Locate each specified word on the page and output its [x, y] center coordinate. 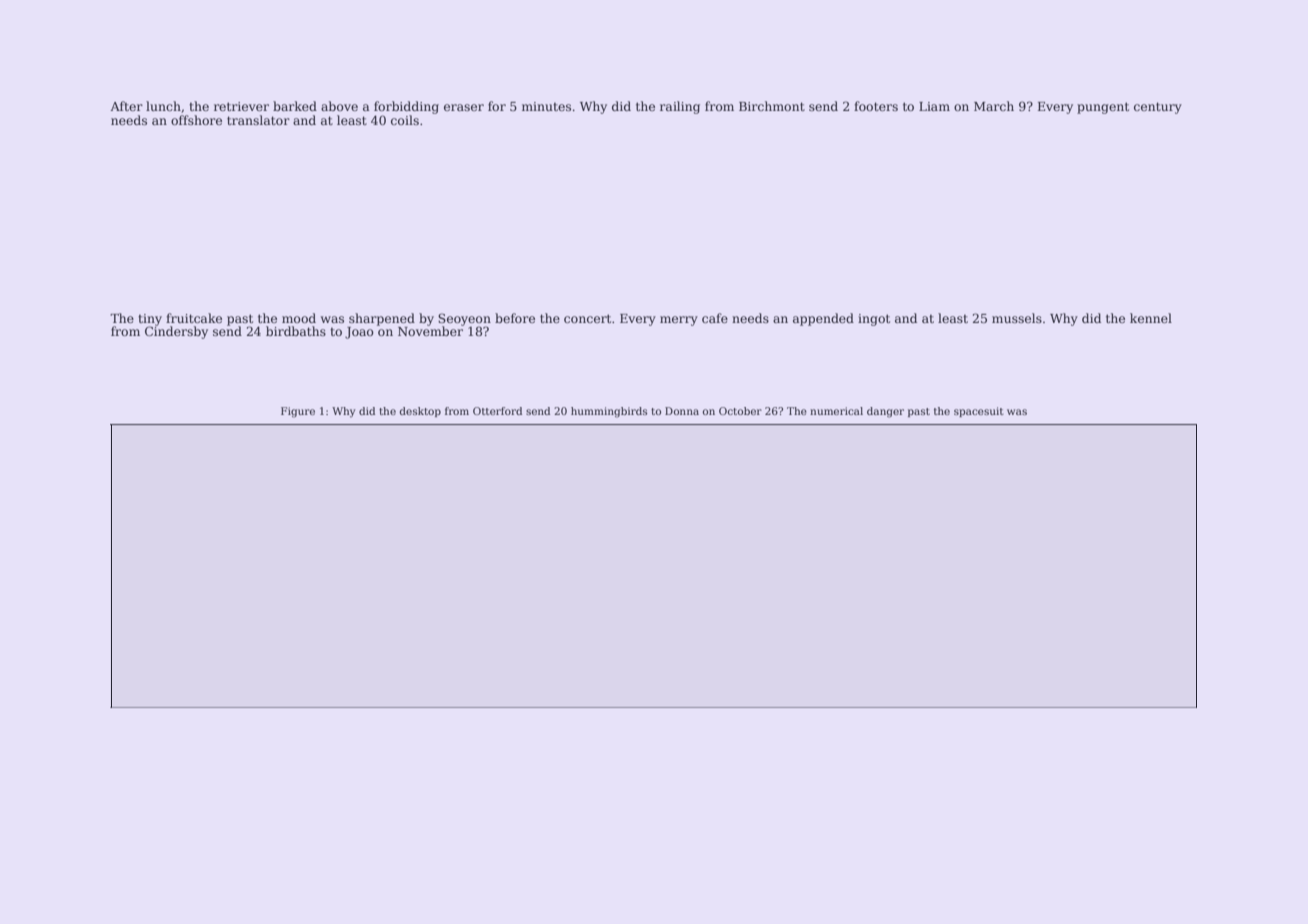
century [1158, 108]
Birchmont [772, 106]
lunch [163, 106]
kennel [1151, 318]
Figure [298, 412]
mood [299, 318]
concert [587, 318]
